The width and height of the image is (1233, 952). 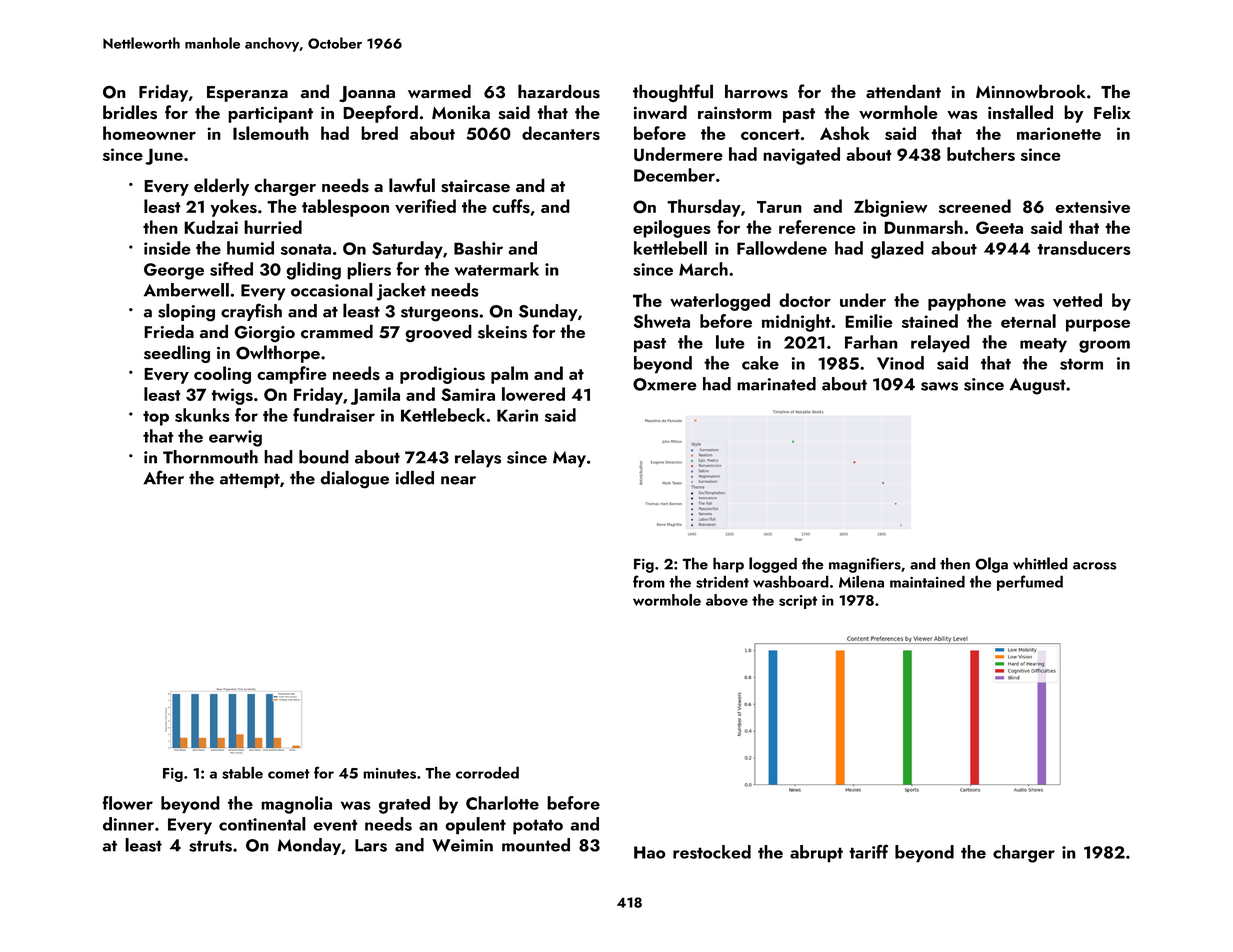 I want to click on dialogue, so click(x=354, y=479).
